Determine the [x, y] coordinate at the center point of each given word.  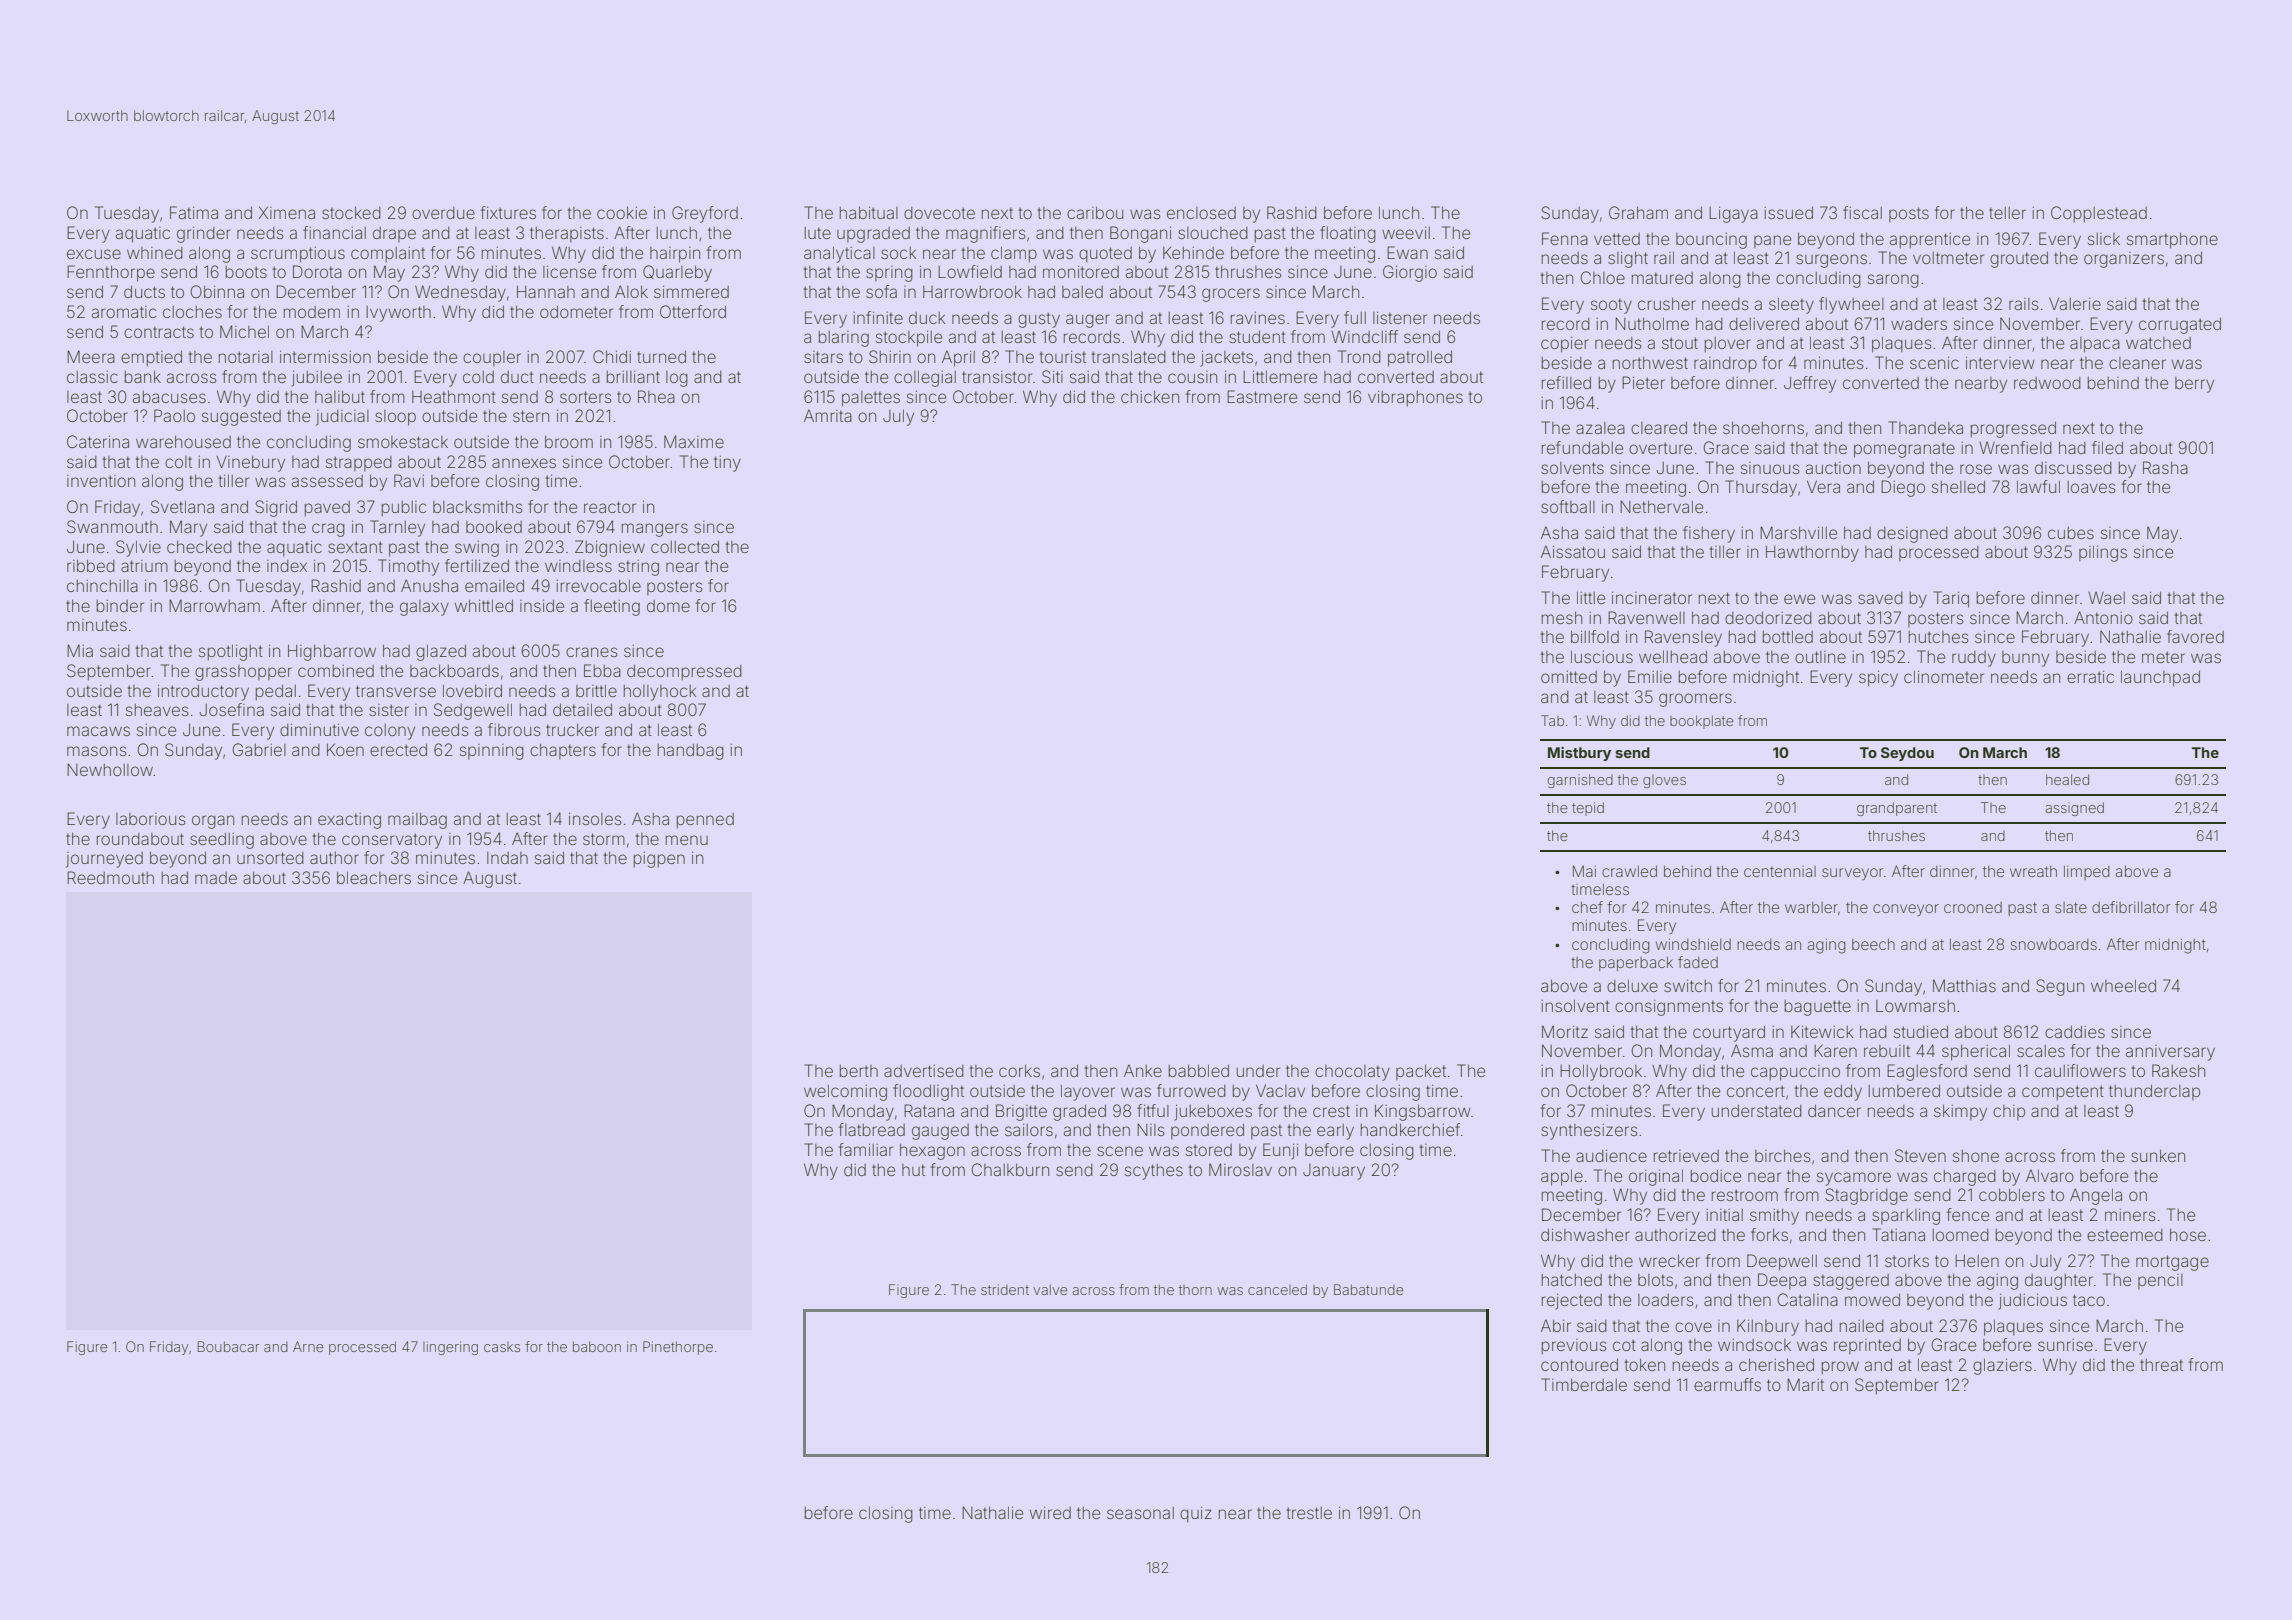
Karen [1835, 1050]
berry [2194, 385]
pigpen [659, 860]
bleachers [374, 877]
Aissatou [1573, 551]
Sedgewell [473, 711]
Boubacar [228, 1346]
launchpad [2160, 678]
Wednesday [460, 293]
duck [927, 318]
